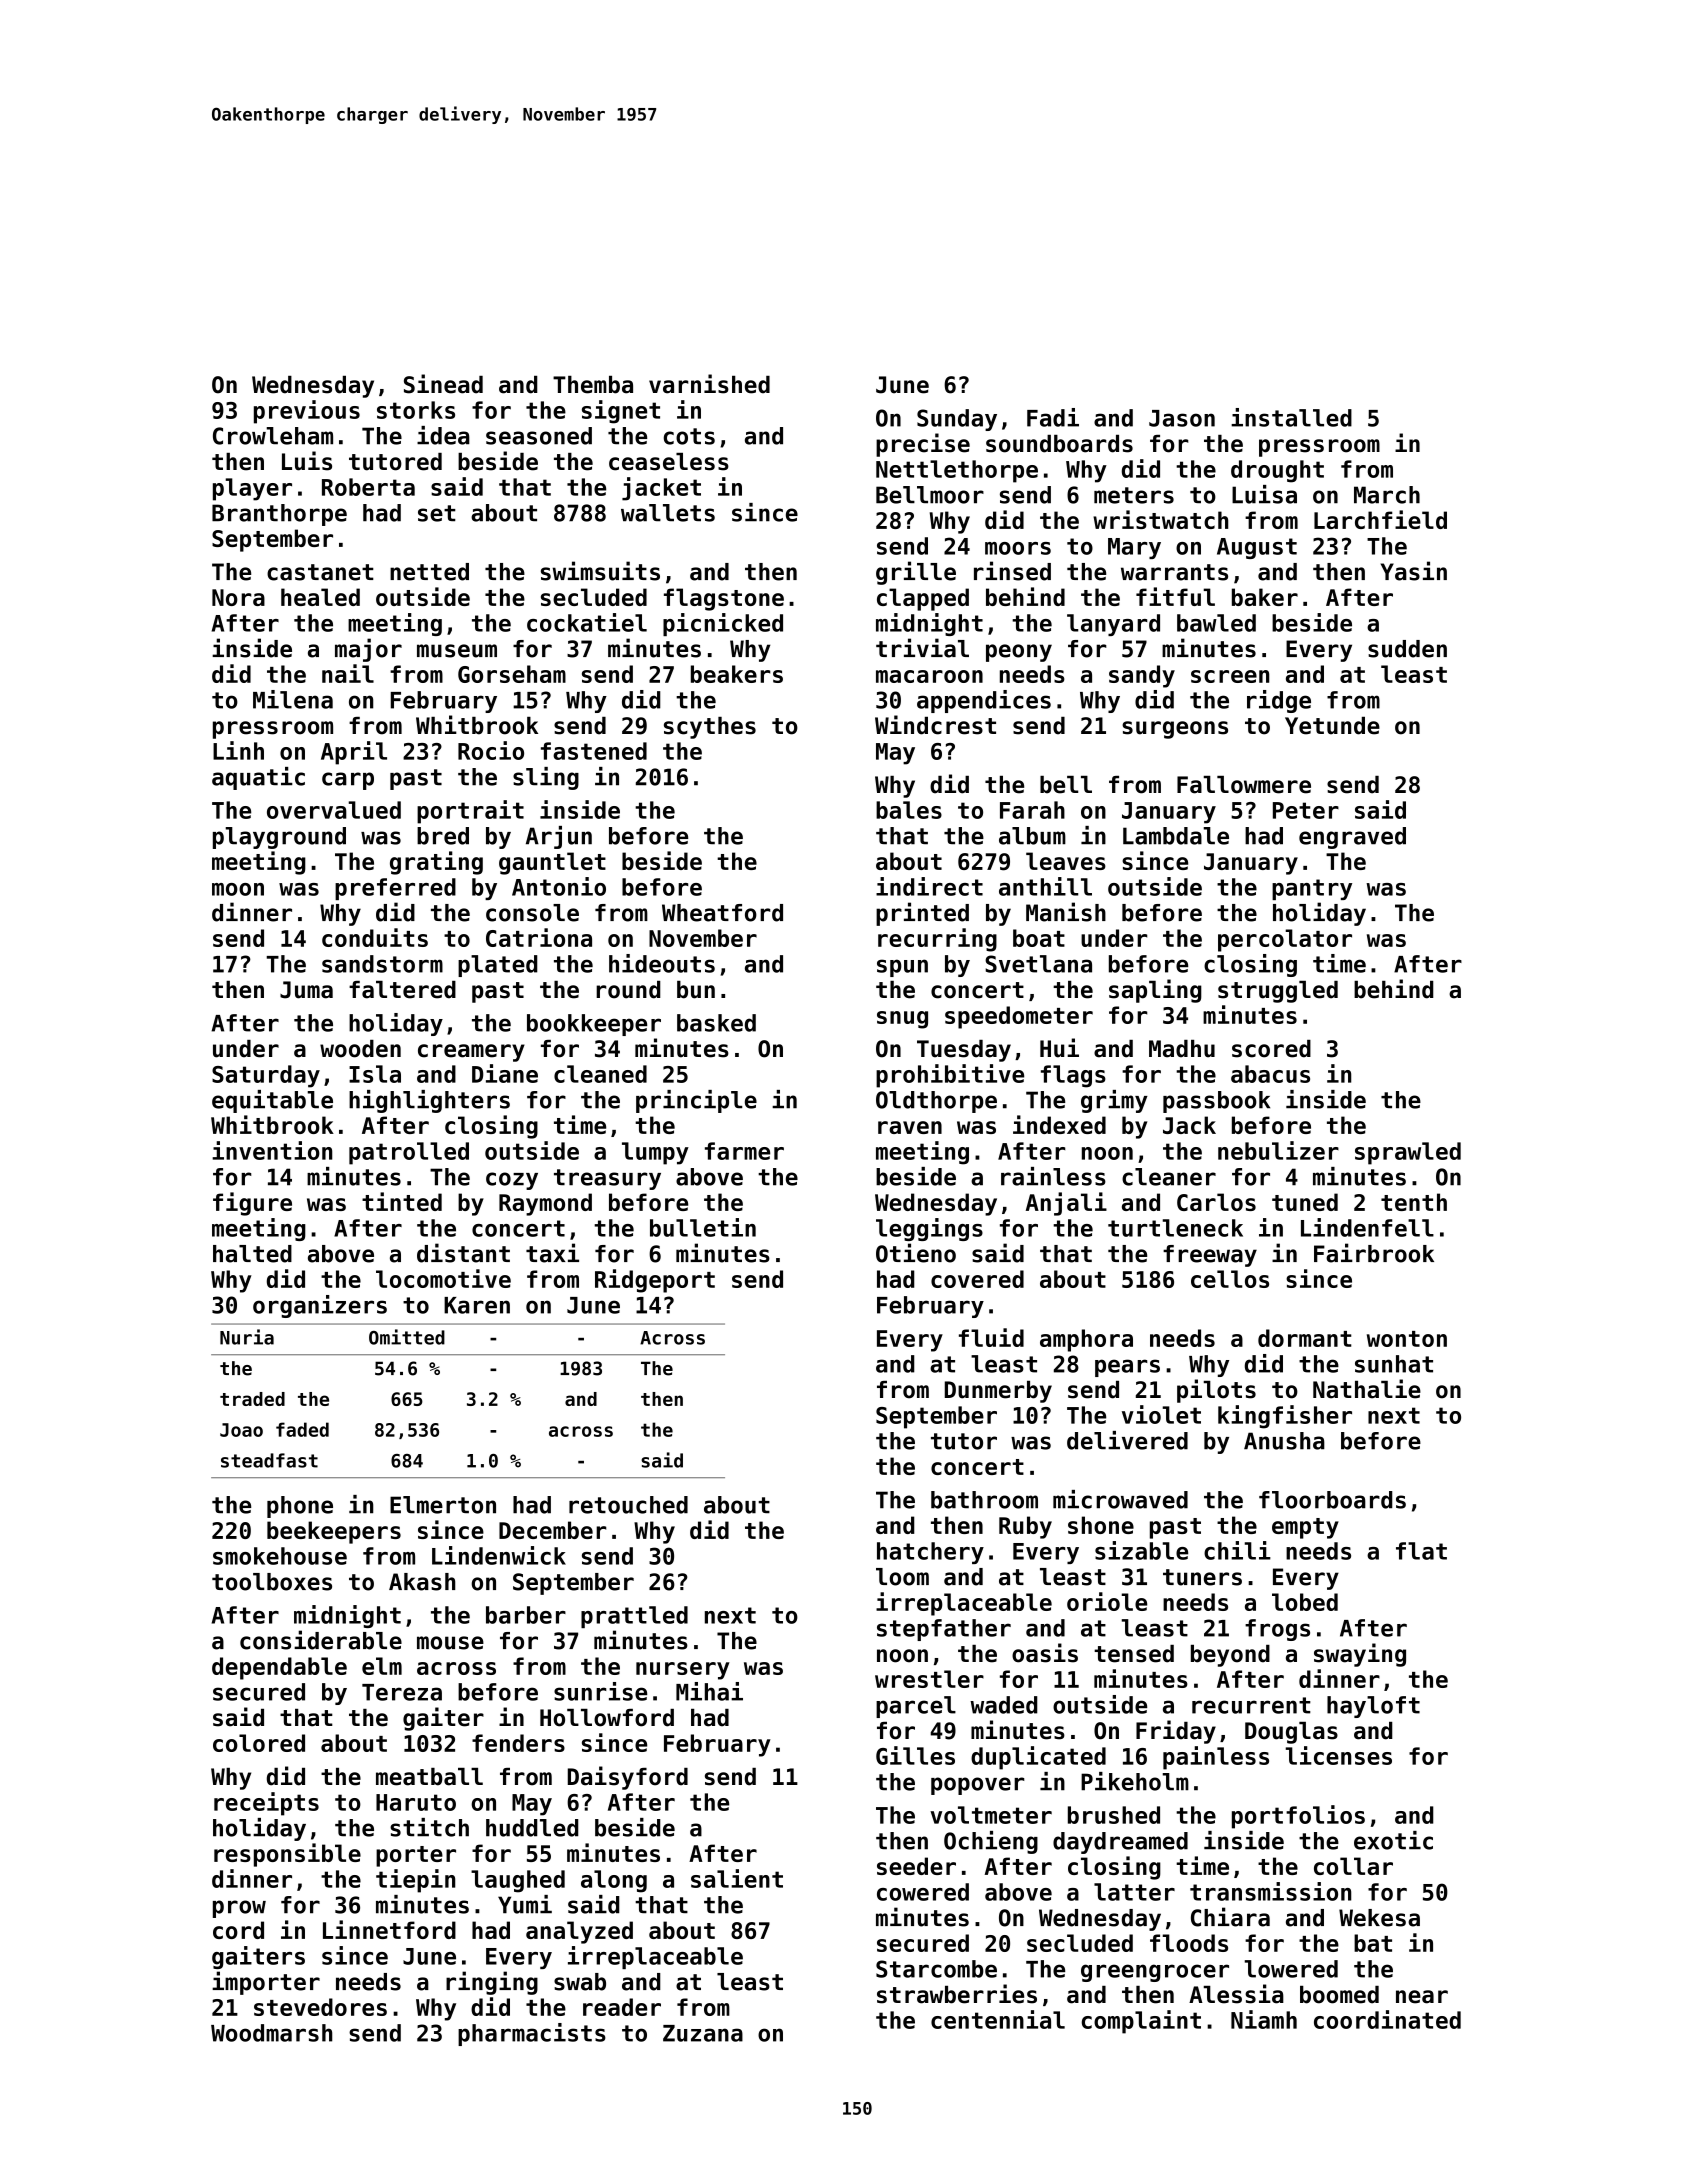 Image resolution: width=1683 pixels, height=2178 pixels. Describe the element at coordinates (307, 412) in the screenshot. I see `previous` at that location.
